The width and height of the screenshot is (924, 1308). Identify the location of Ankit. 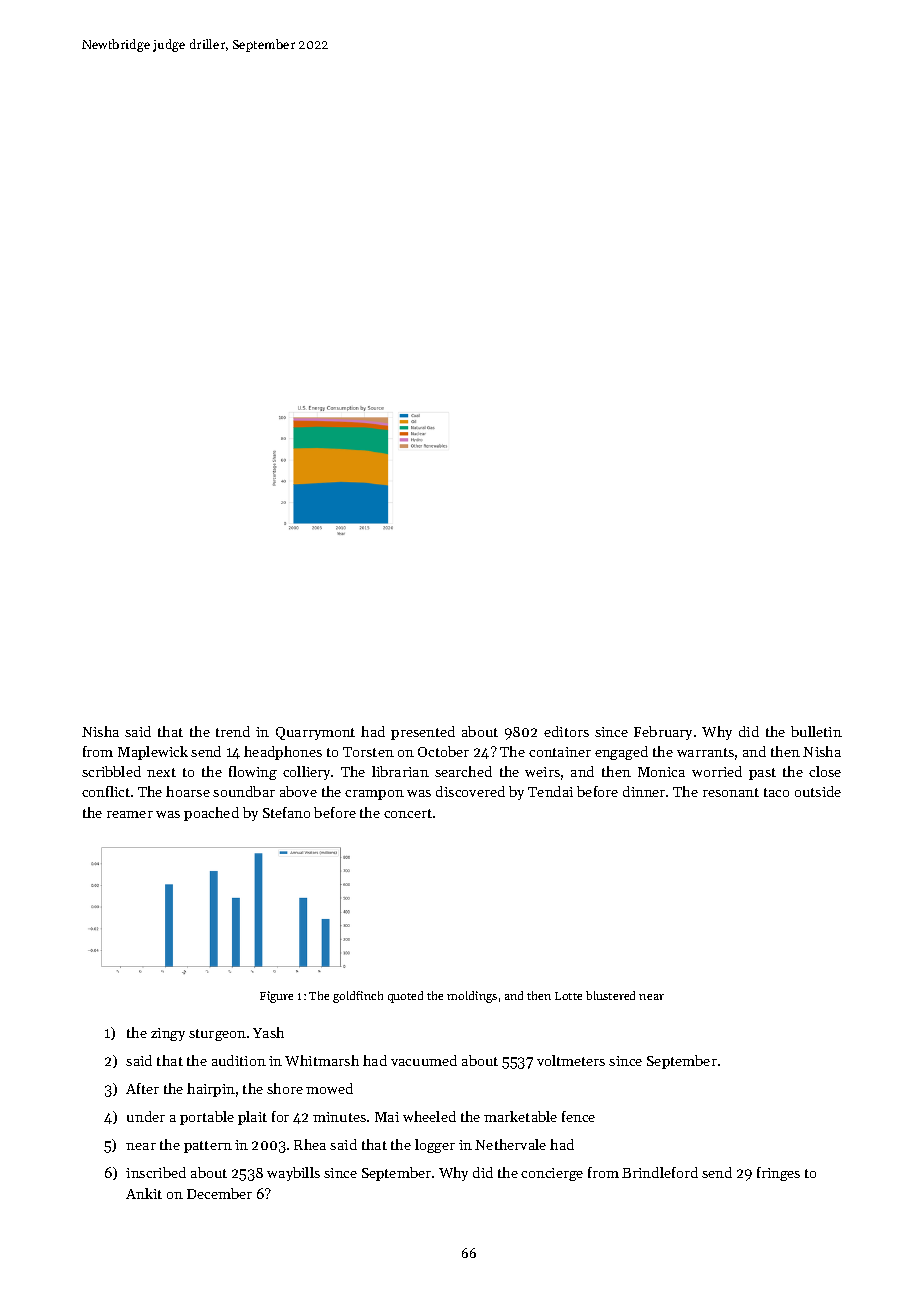
(144, 1193).
